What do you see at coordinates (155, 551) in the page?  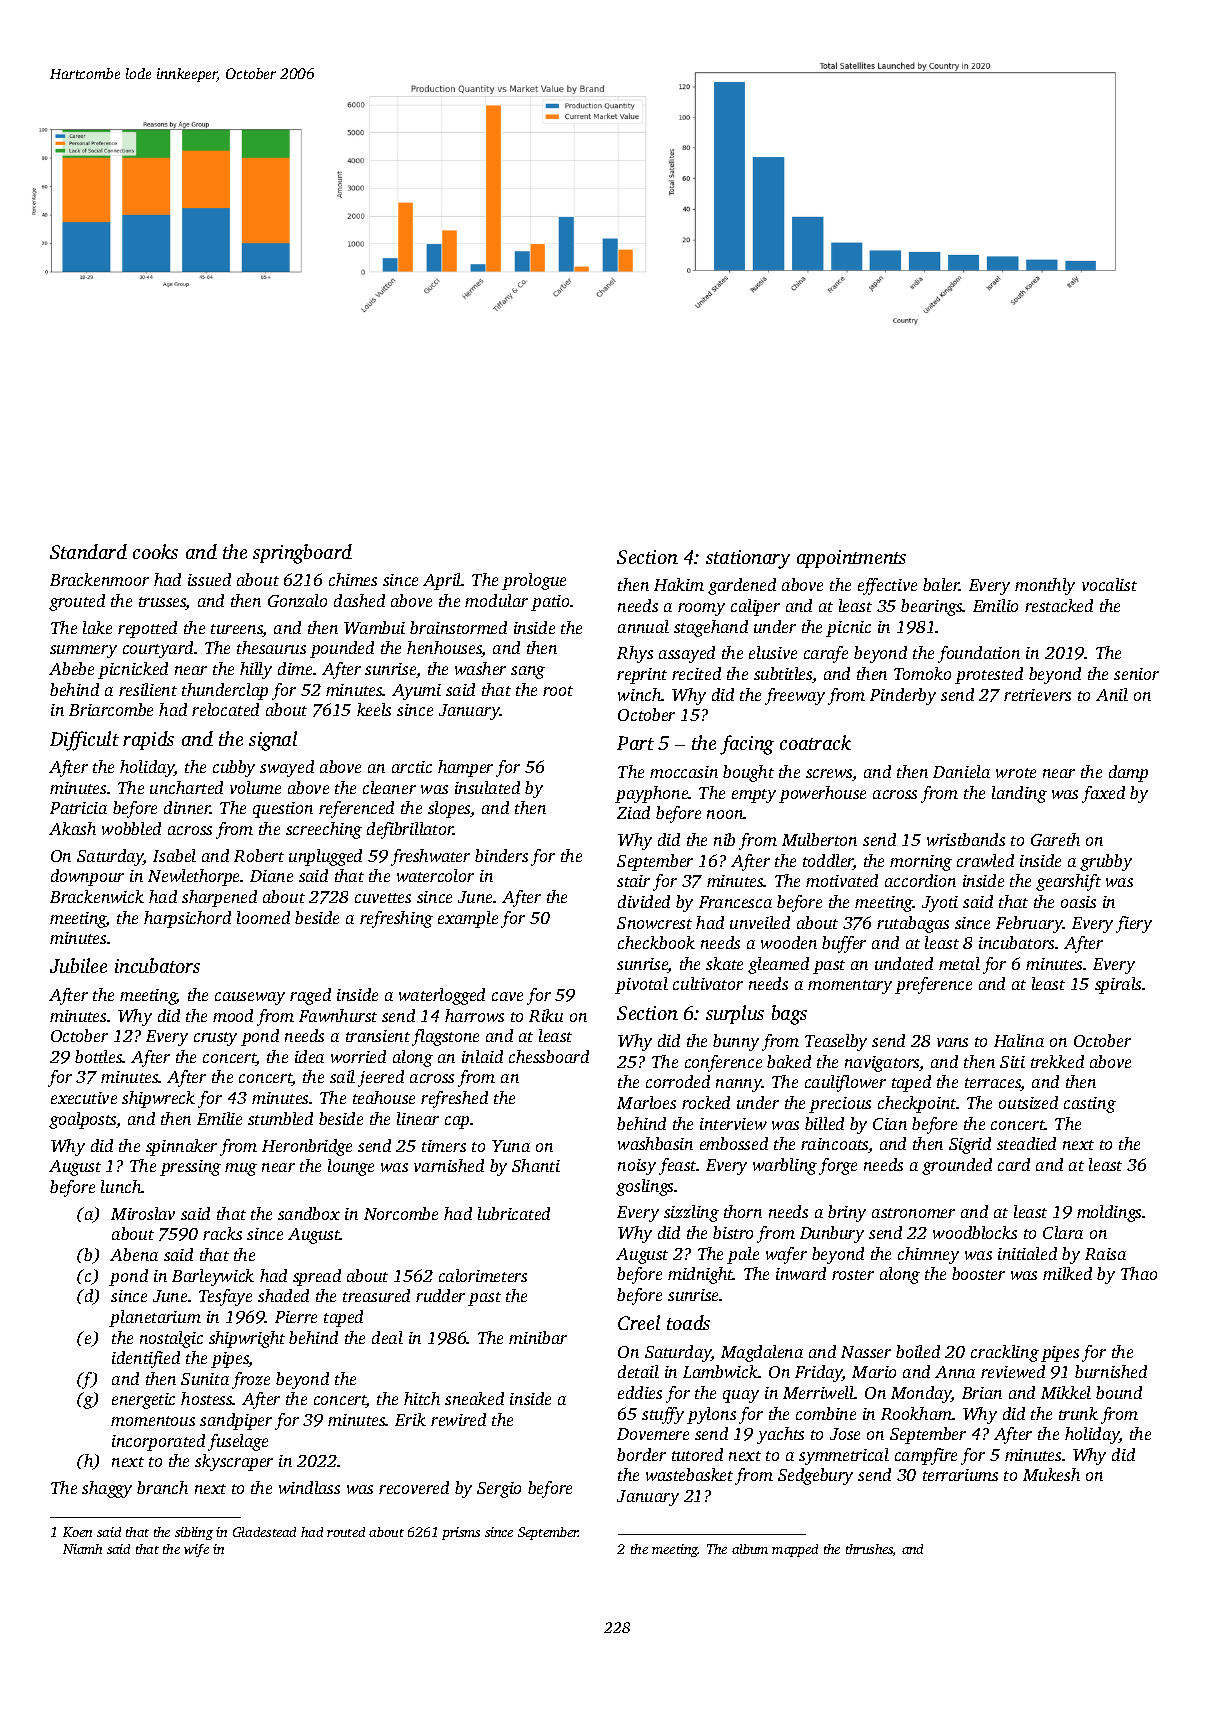 I see `cooks` at bounding box center [155, 551].
